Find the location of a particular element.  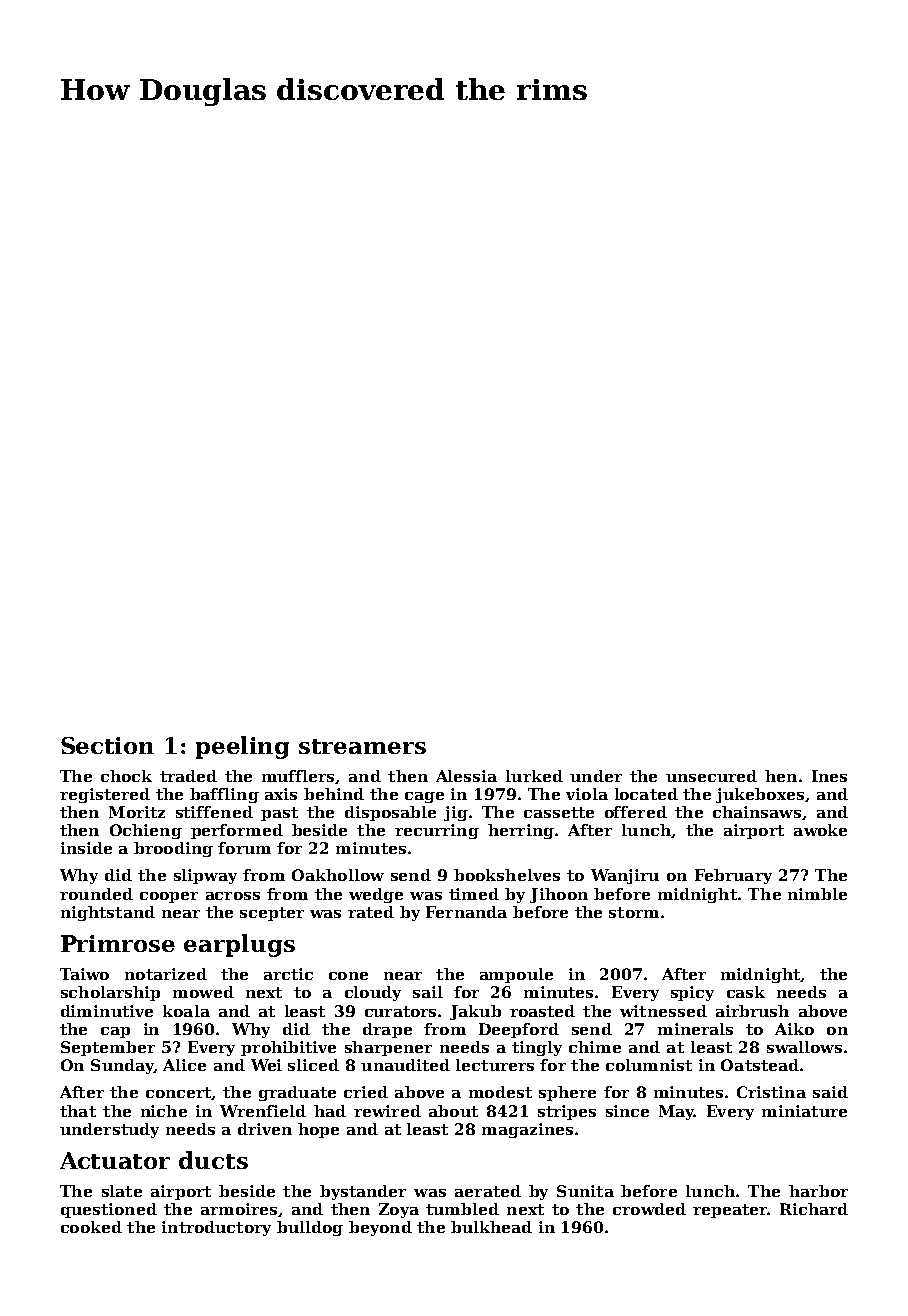

sliced is located at coordinates (313, 1065).
